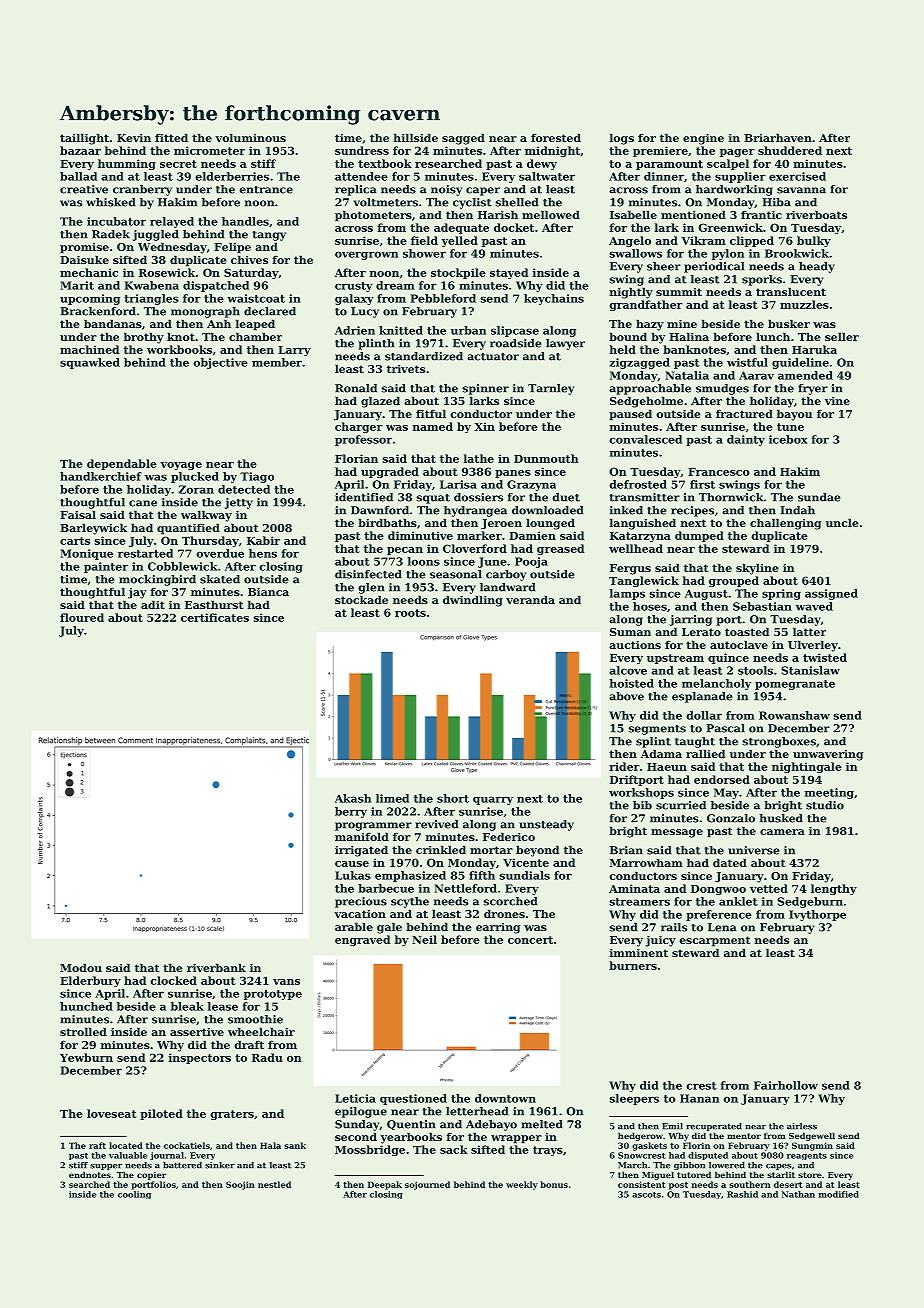  Describe the element at coordinates (453, 798) in the screenshot. I see `short` at that location.
